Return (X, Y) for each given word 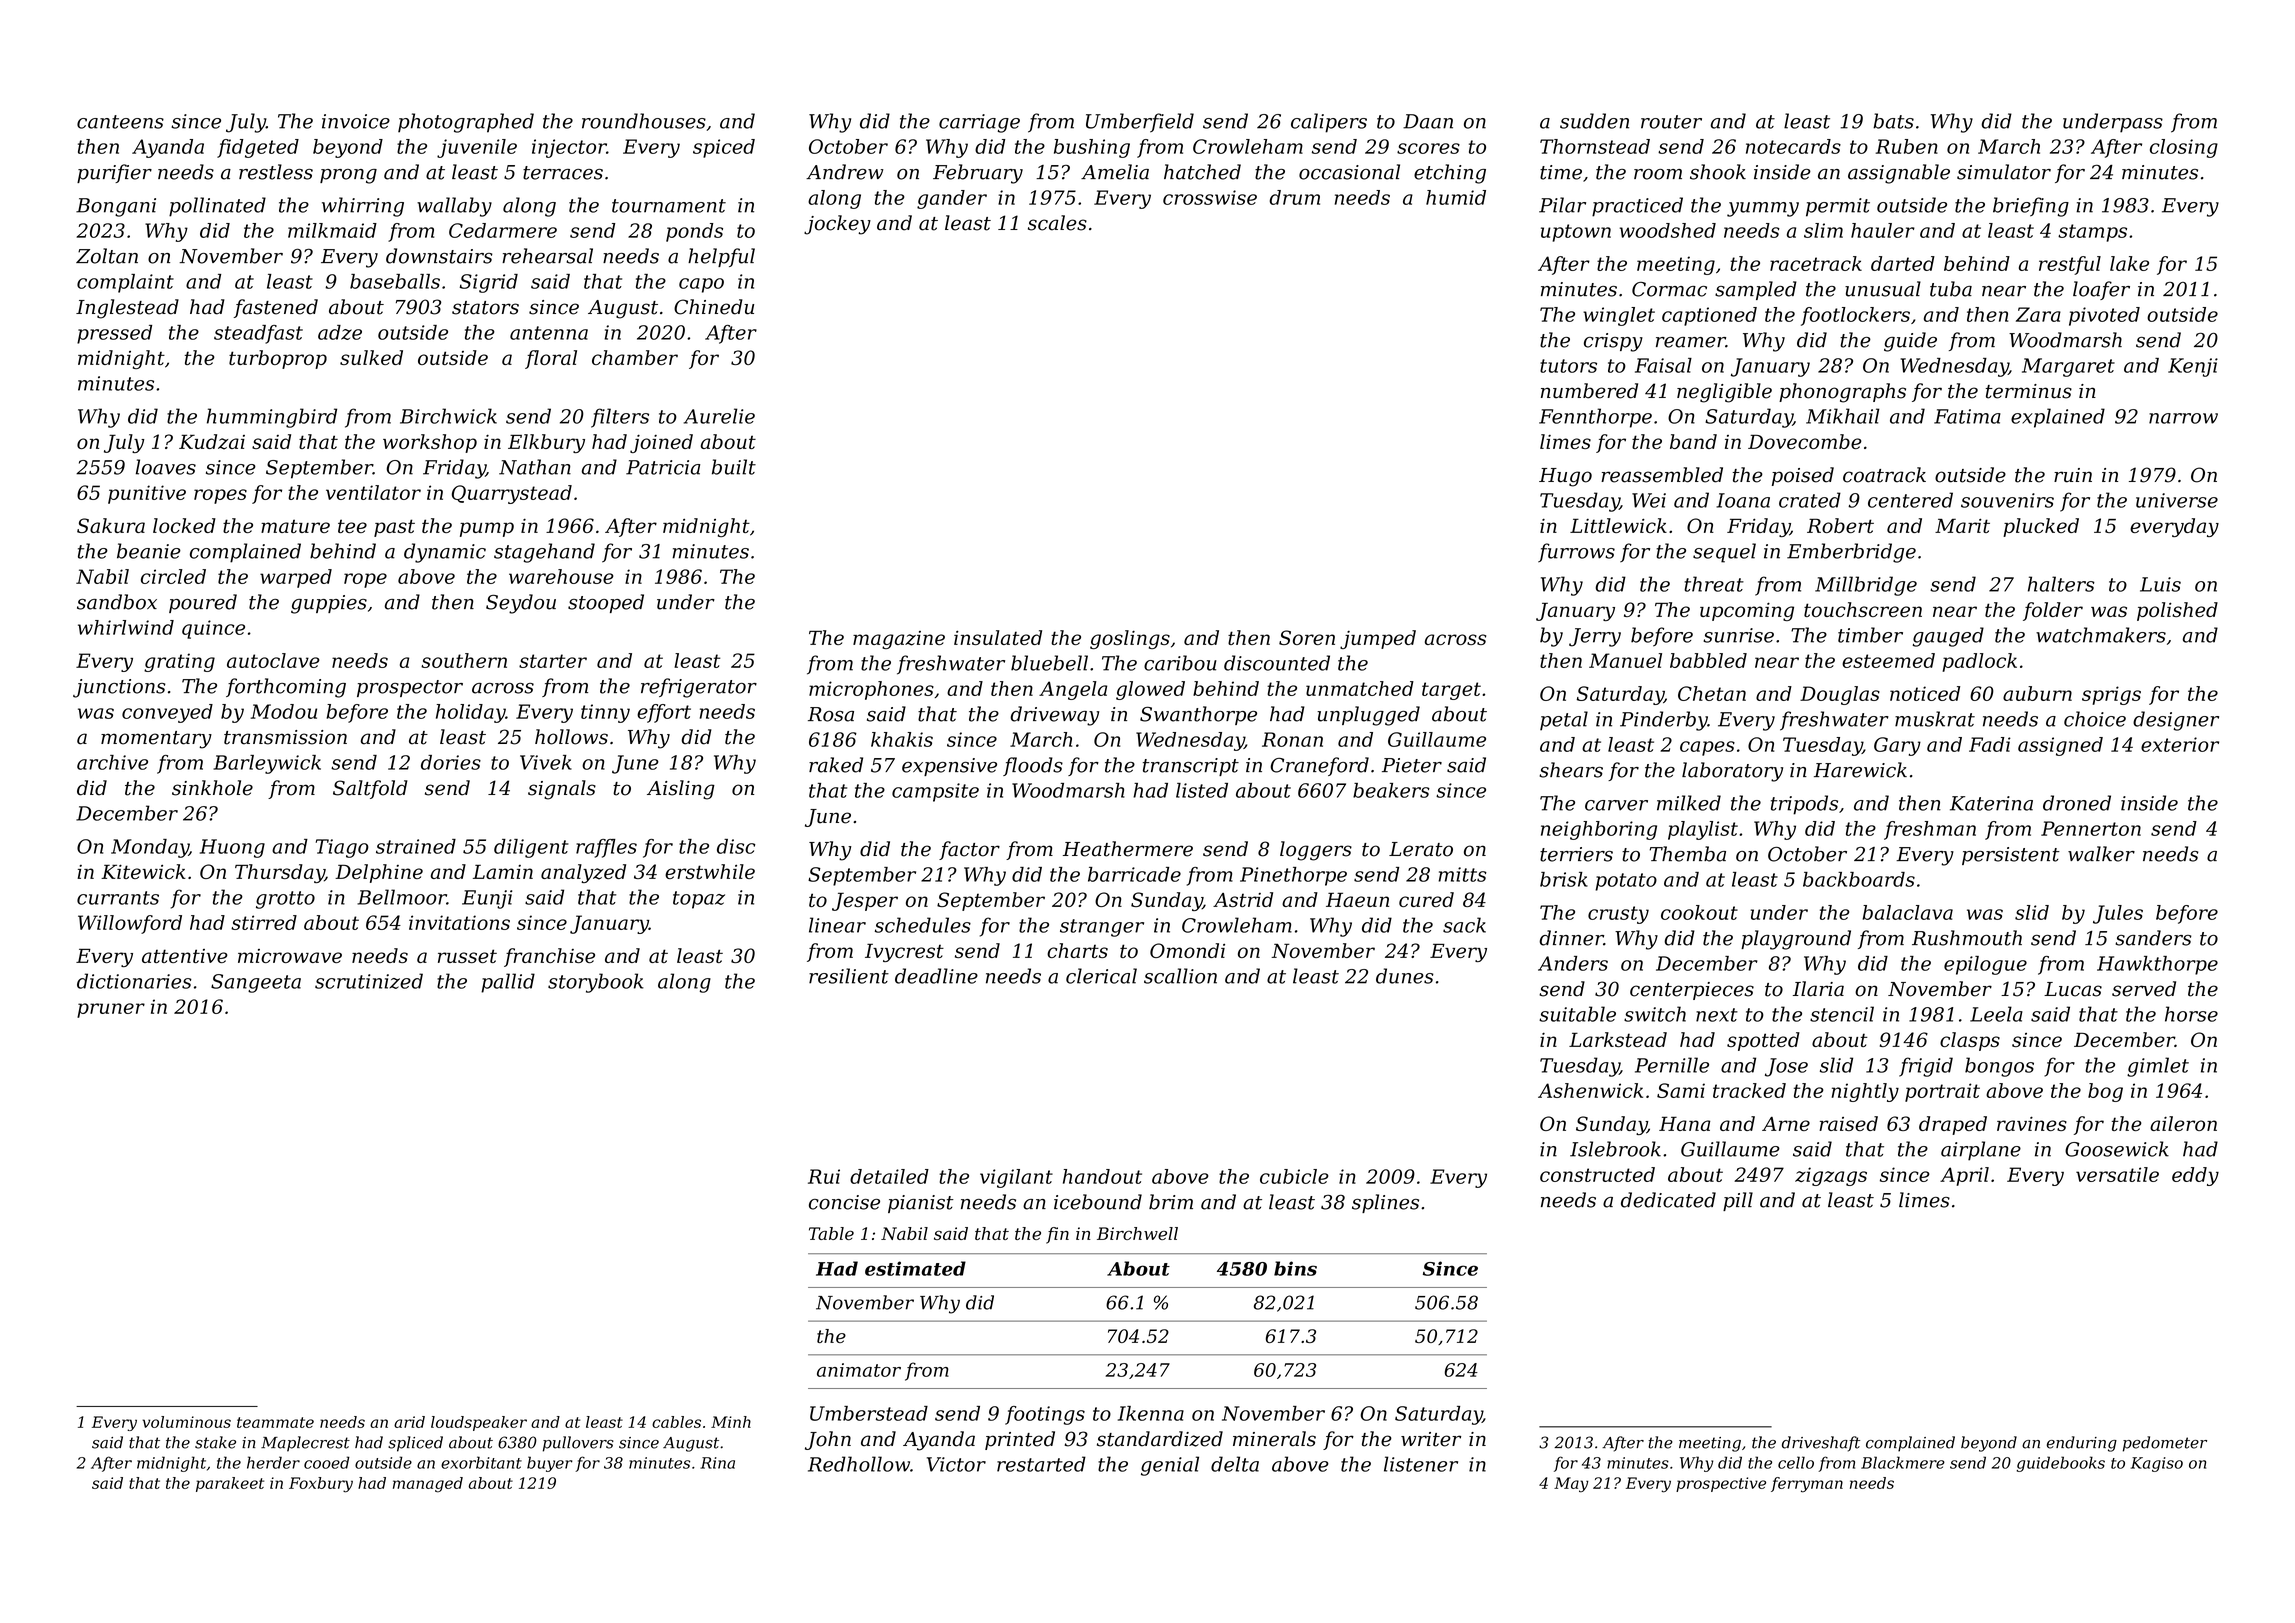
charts (1077, 950)
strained (416, 846)
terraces (563, 173)
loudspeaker (479, 1423)
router (1671, 122)
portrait (1942, 1092)
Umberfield (1140, 123)
